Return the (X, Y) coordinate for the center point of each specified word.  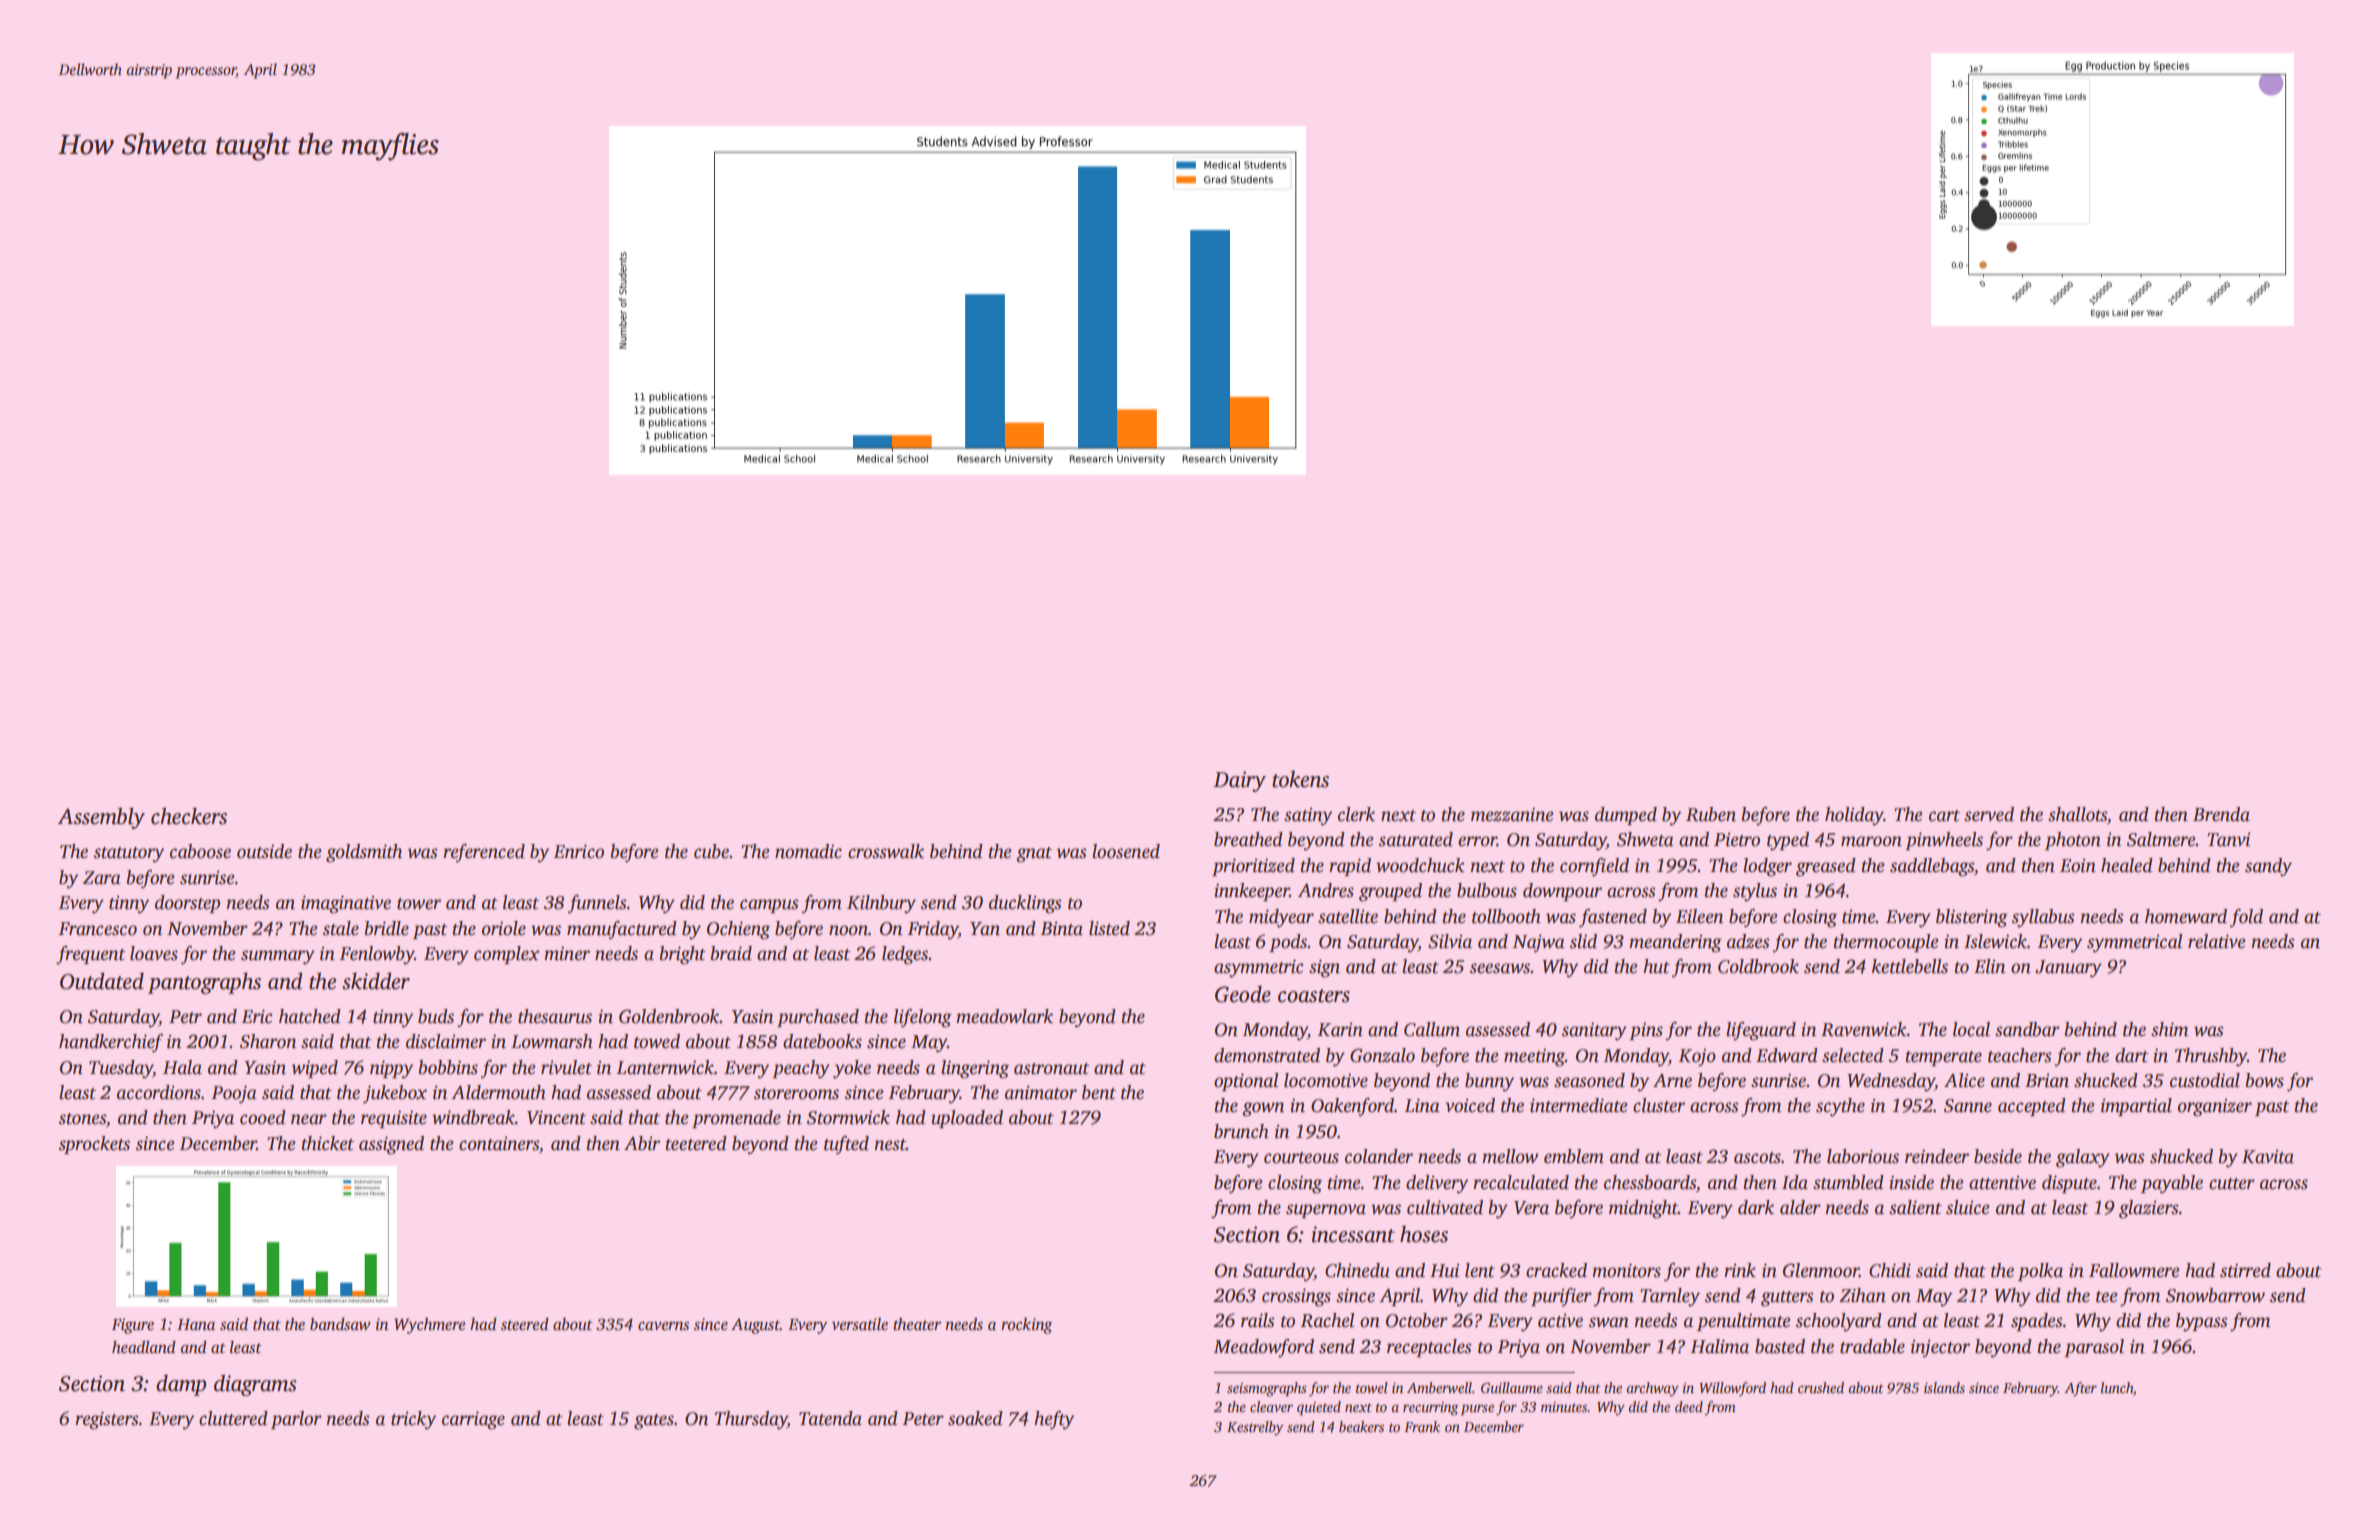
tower (419, 904)
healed (2127, 865)
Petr (185, 1017)
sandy (2268, 867)
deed (1689, 1406)
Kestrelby (1255, 1428)
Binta (1061, 929)
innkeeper (1252, 892)
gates (654, 1422)
